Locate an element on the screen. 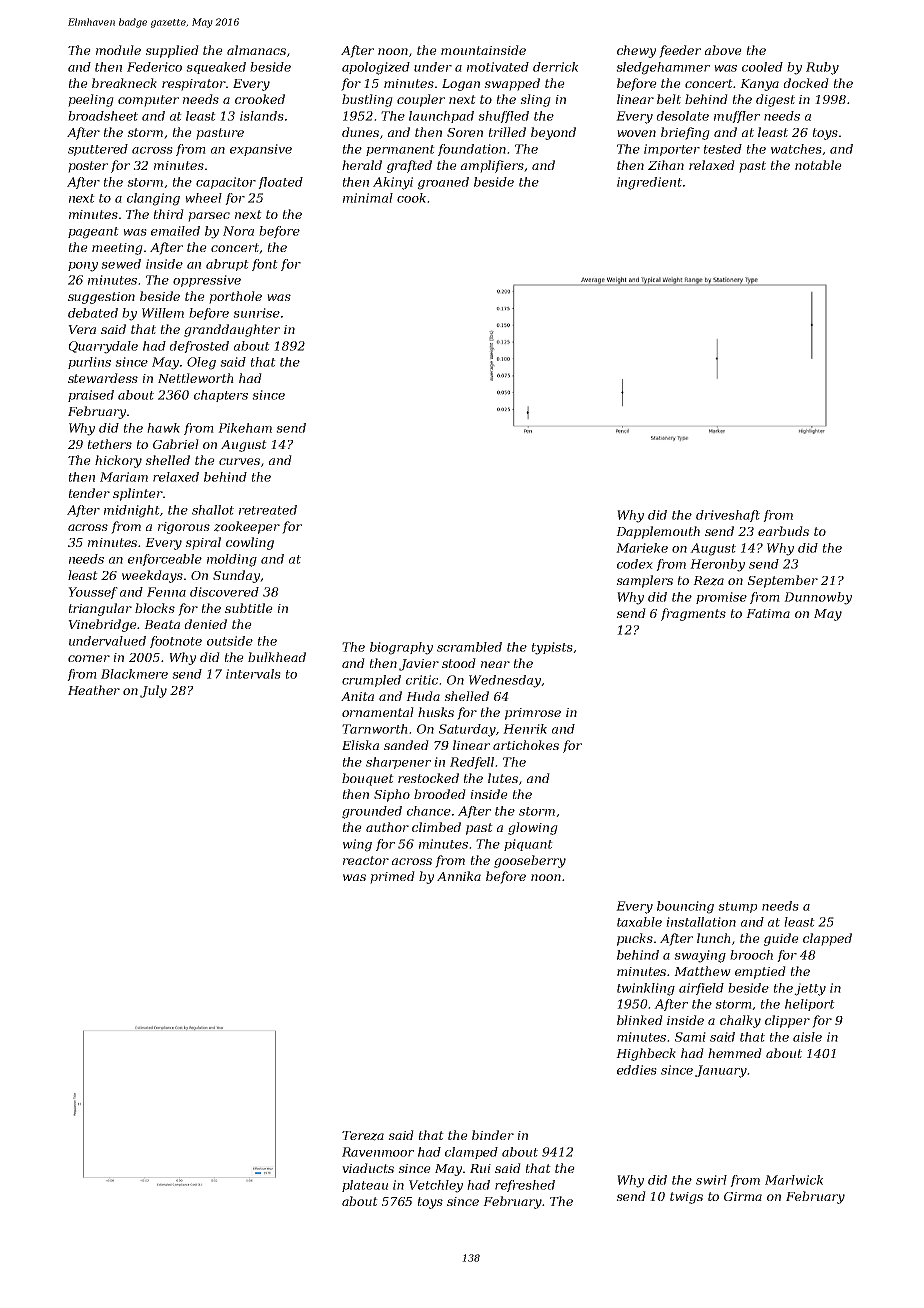  Dapplemouth is located at coordinates (658, 532).
